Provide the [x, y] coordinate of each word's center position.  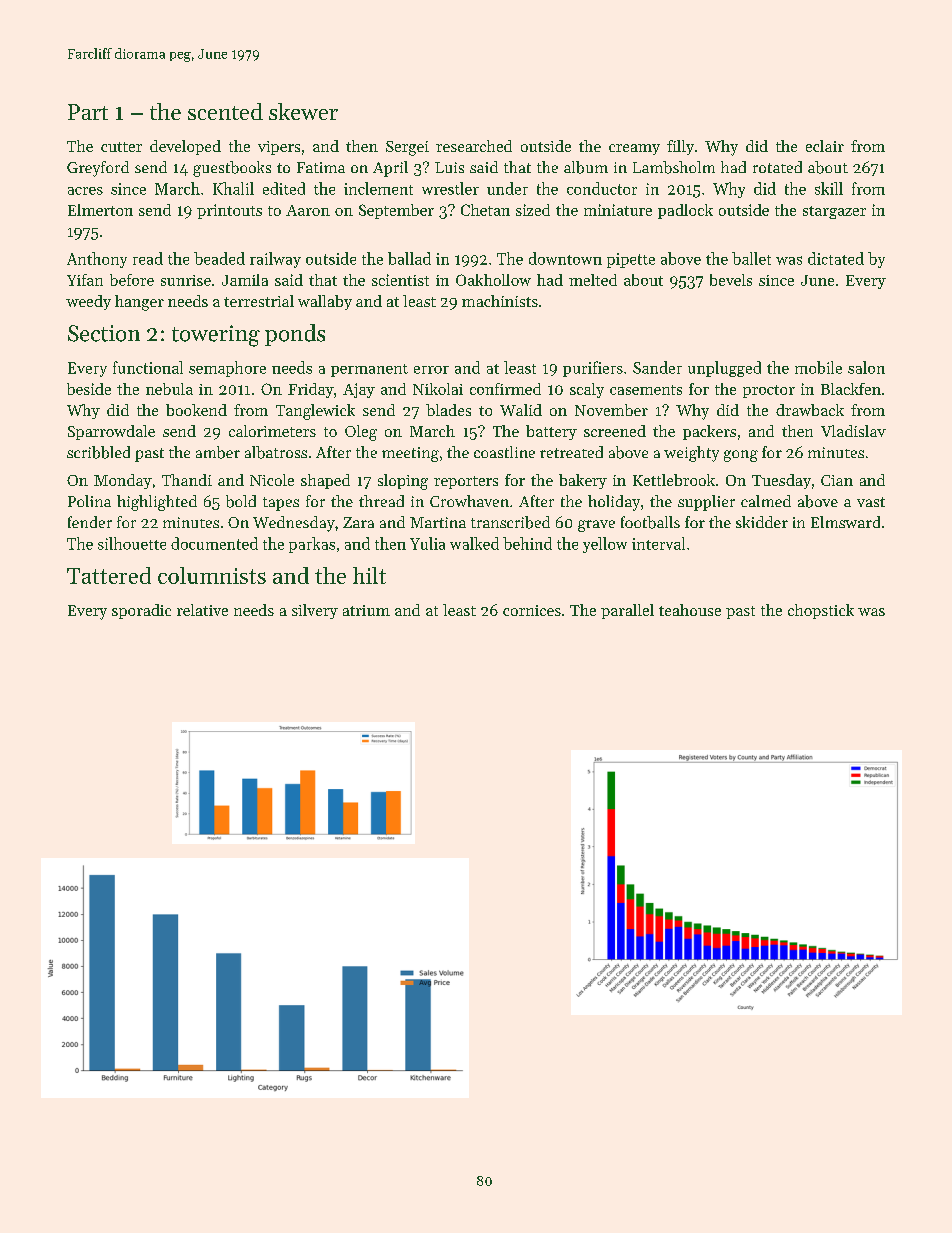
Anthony [97, 260]
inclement [378, 188]
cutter [121, 147]
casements [646, 390]
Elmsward [845, 522]
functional [148, 367]
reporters [466, 482]
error [431, 370]
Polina [89, 501]
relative [202, 610]
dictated [836, 258]
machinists [500, 301]
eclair [825, 146]
